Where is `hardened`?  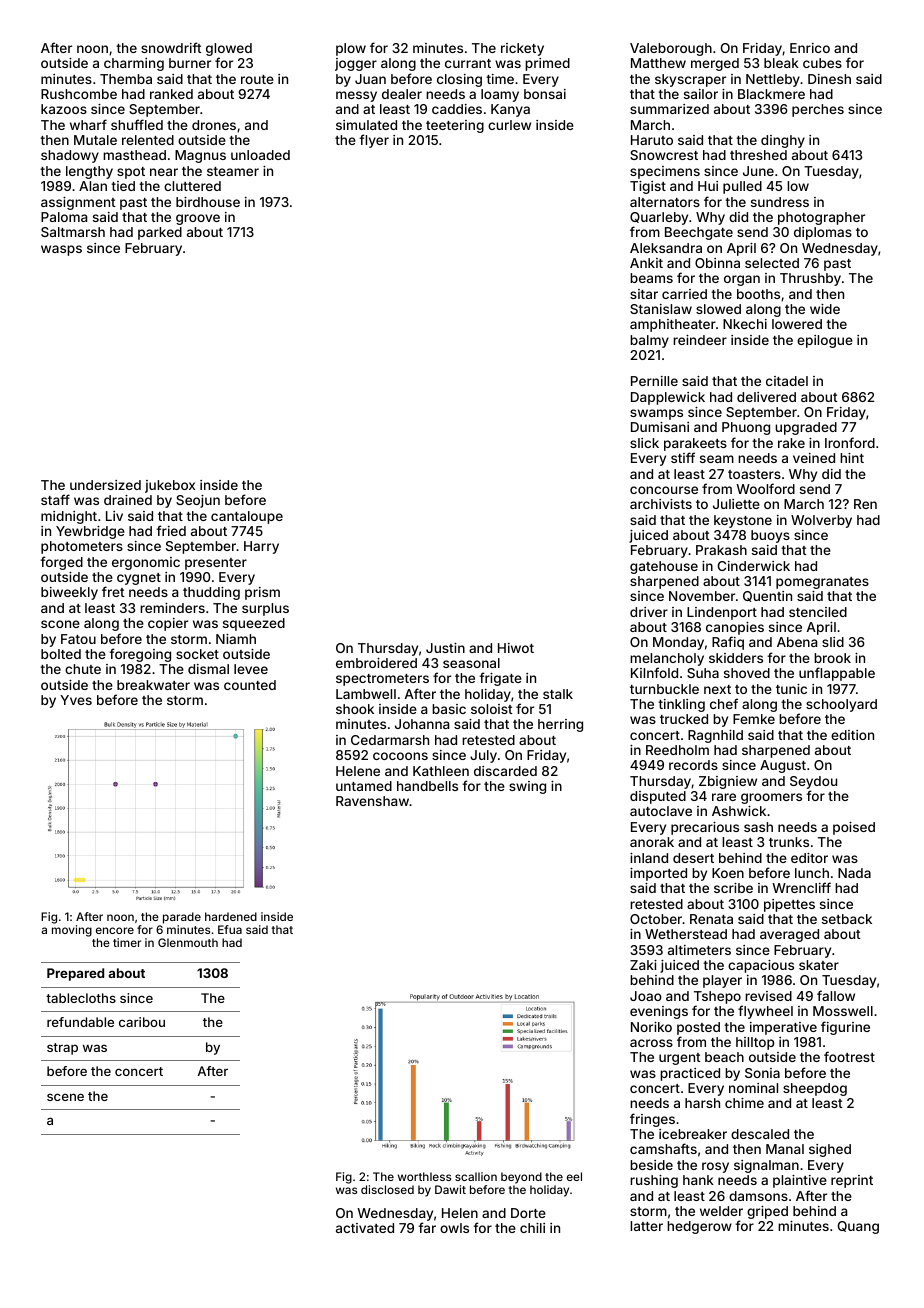 hardened is located at coordinates (231, 916).
